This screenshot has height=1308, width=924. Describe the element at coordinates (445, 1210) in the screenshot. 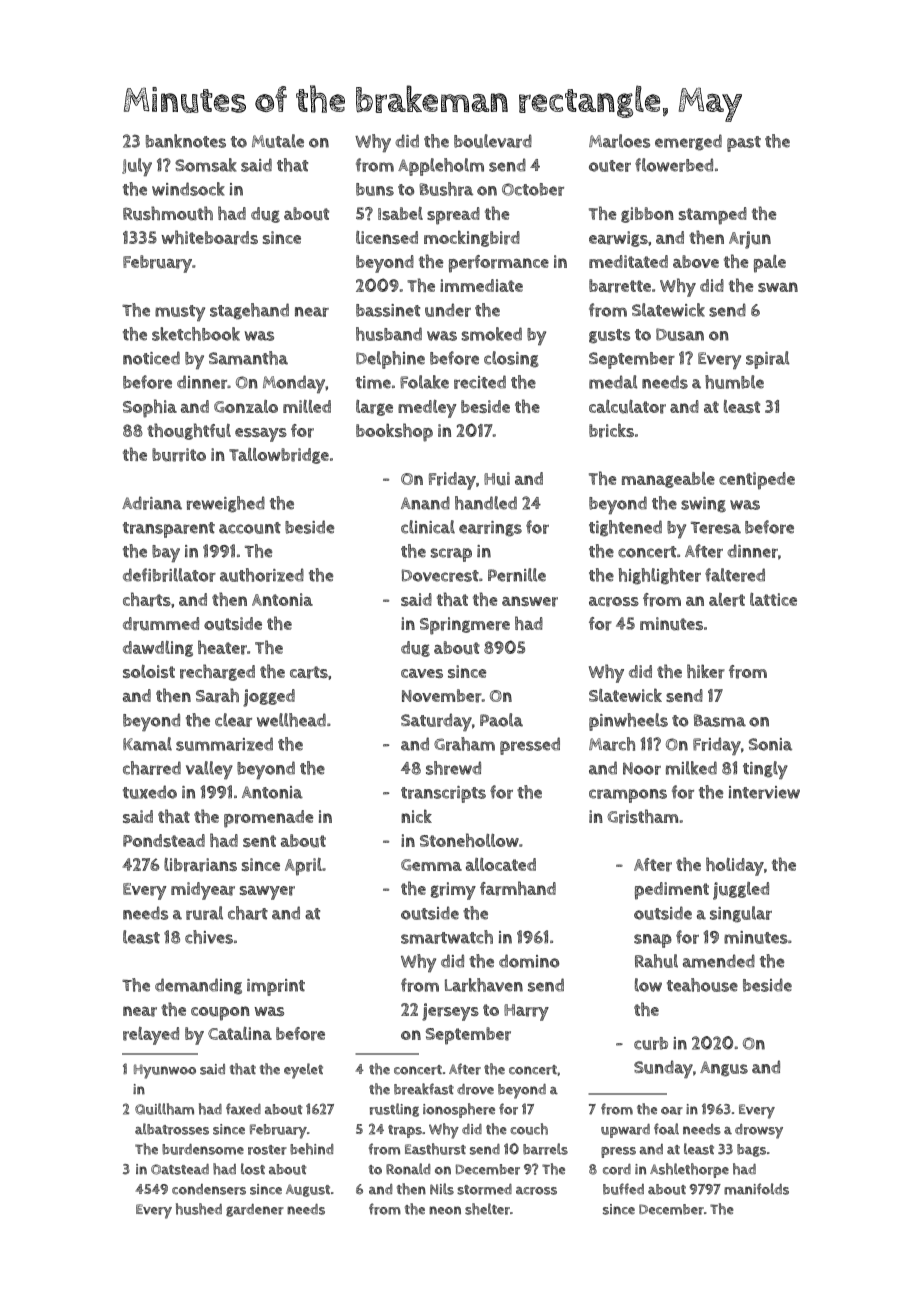

I see `neon` at that location.
